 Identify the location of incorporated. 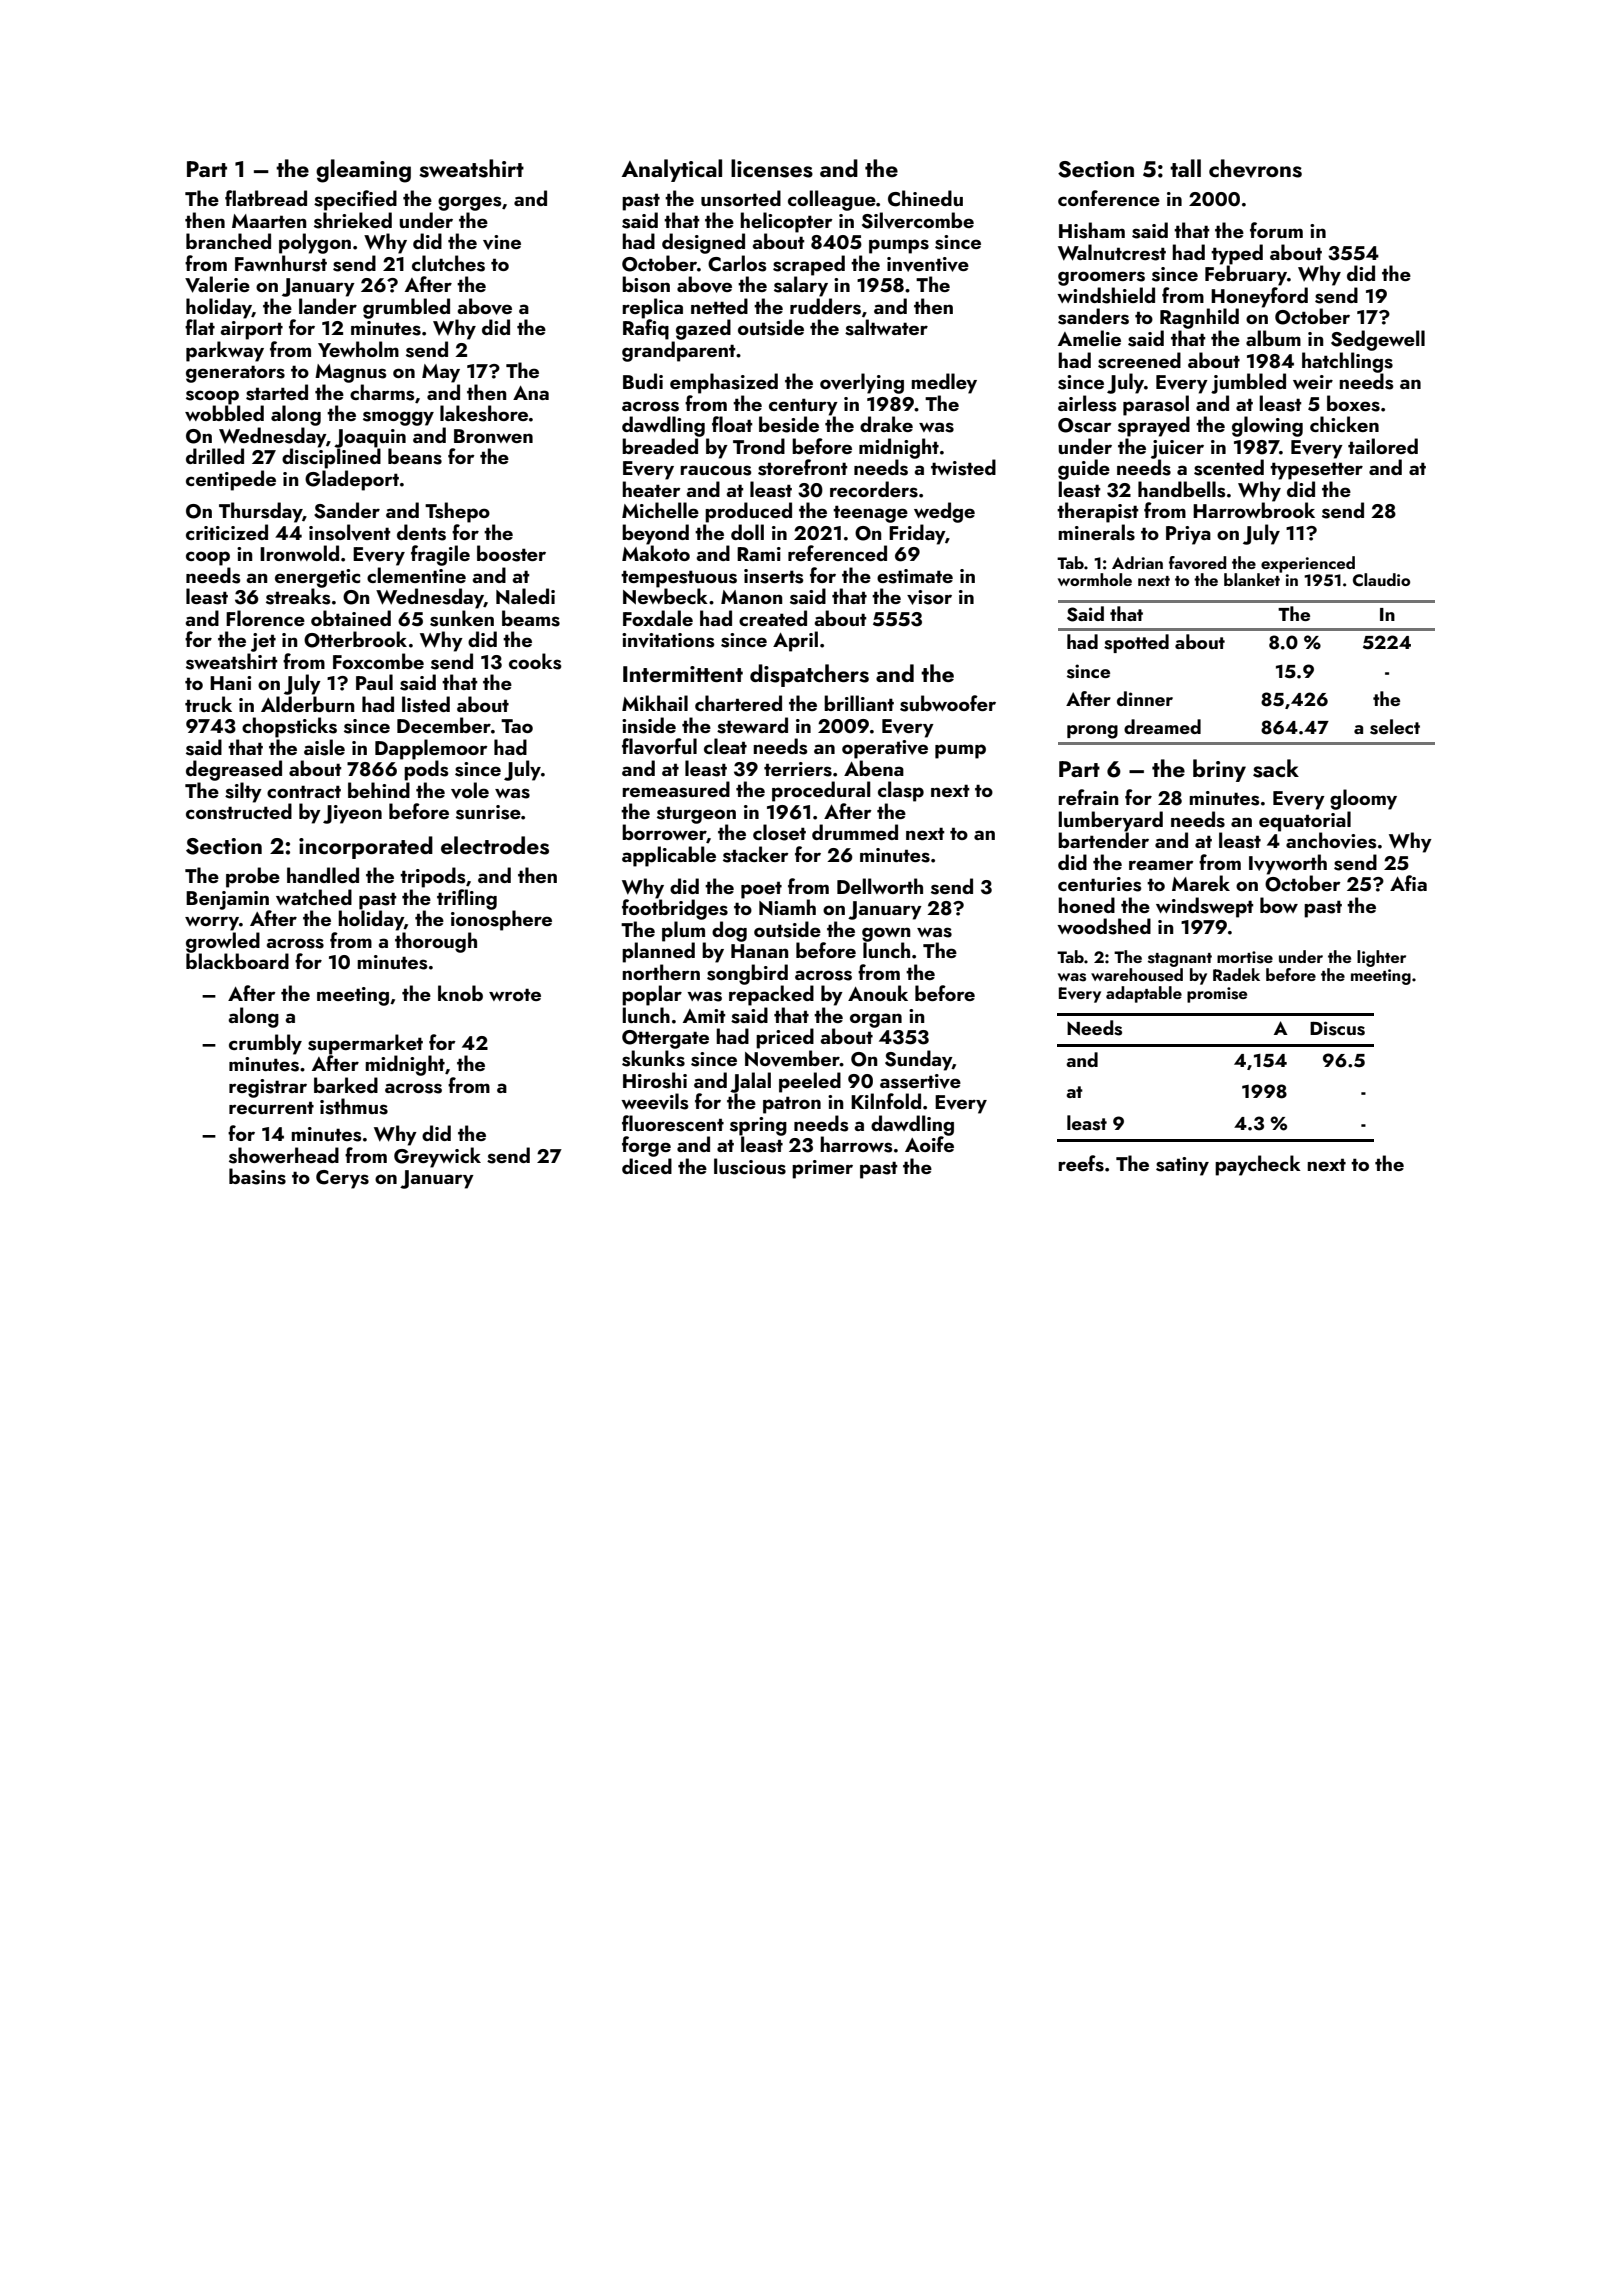
(366, 847).
